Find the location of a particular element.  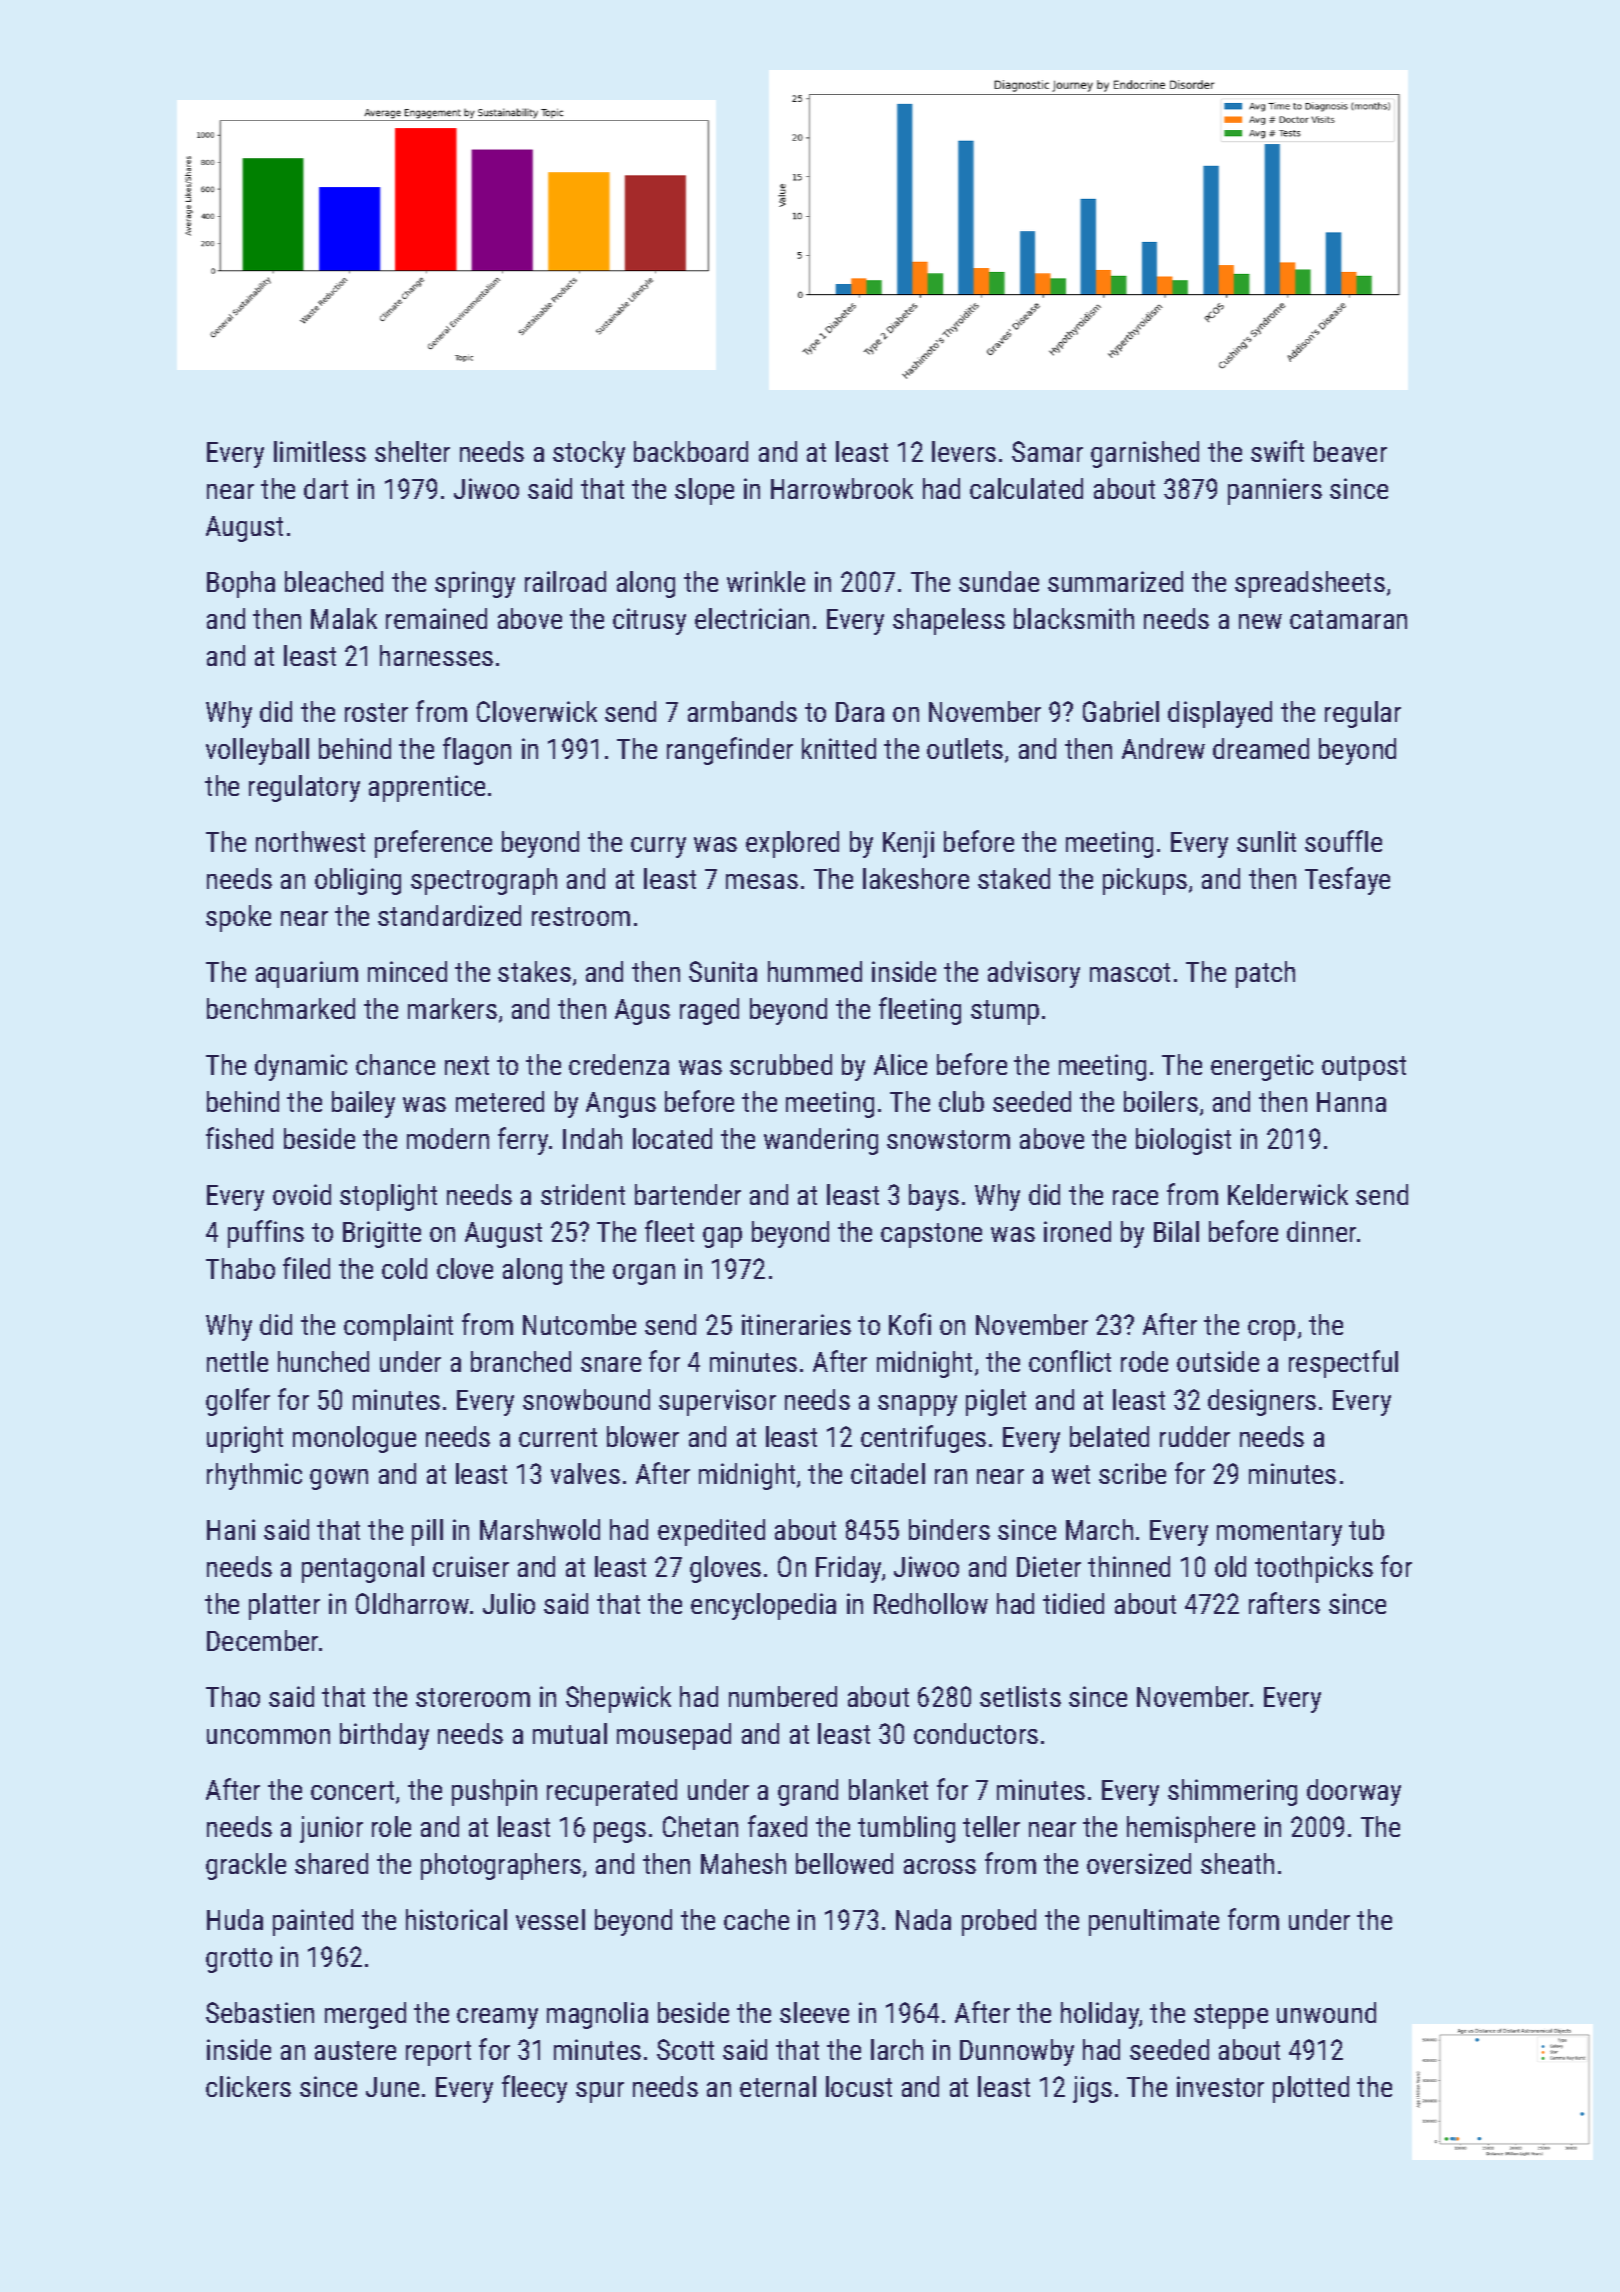

nettle is located at coordinates (237, 1361).
